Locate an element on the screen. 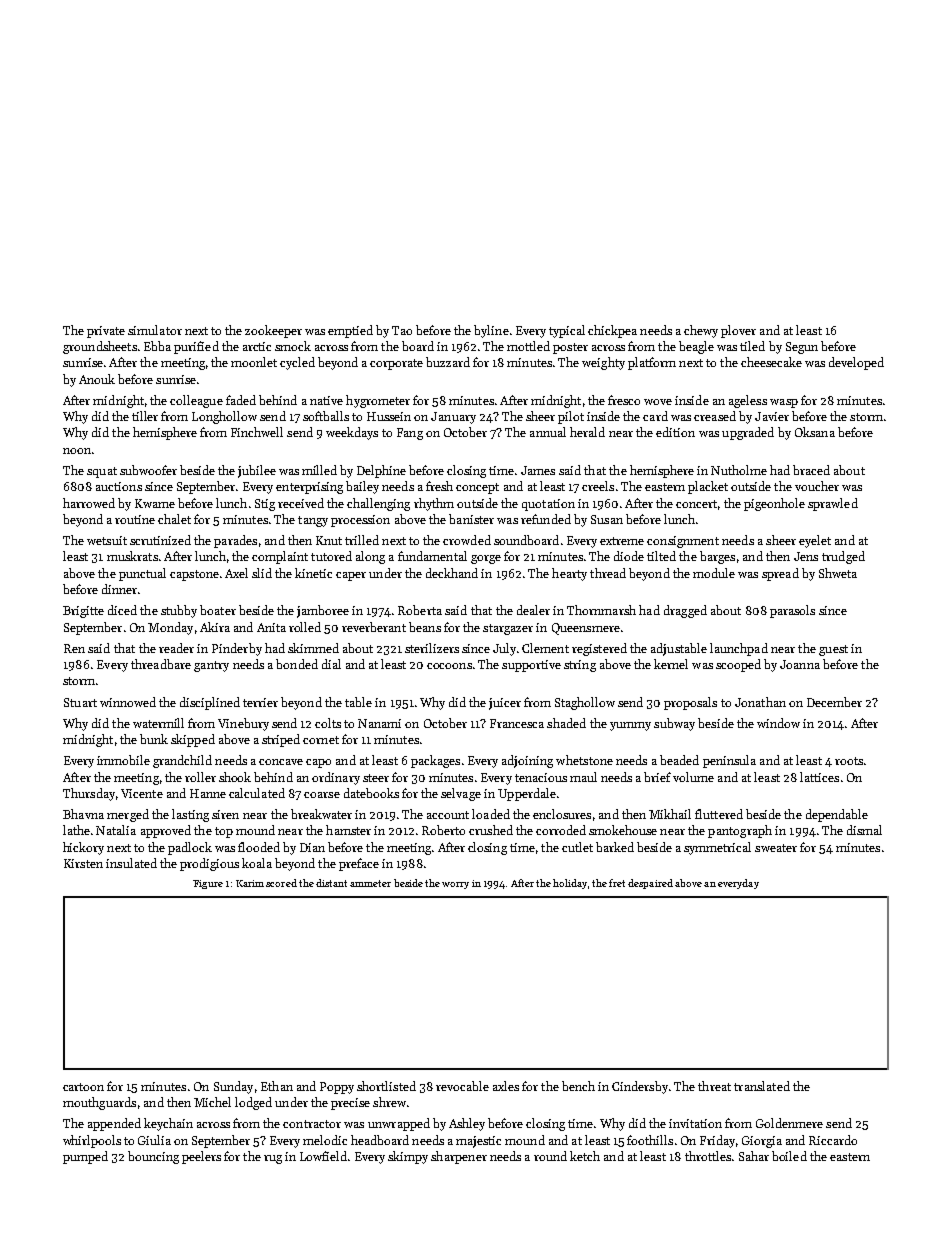 This screenshot has width=952, height=1233. string is located at coordinates (580, 666).
